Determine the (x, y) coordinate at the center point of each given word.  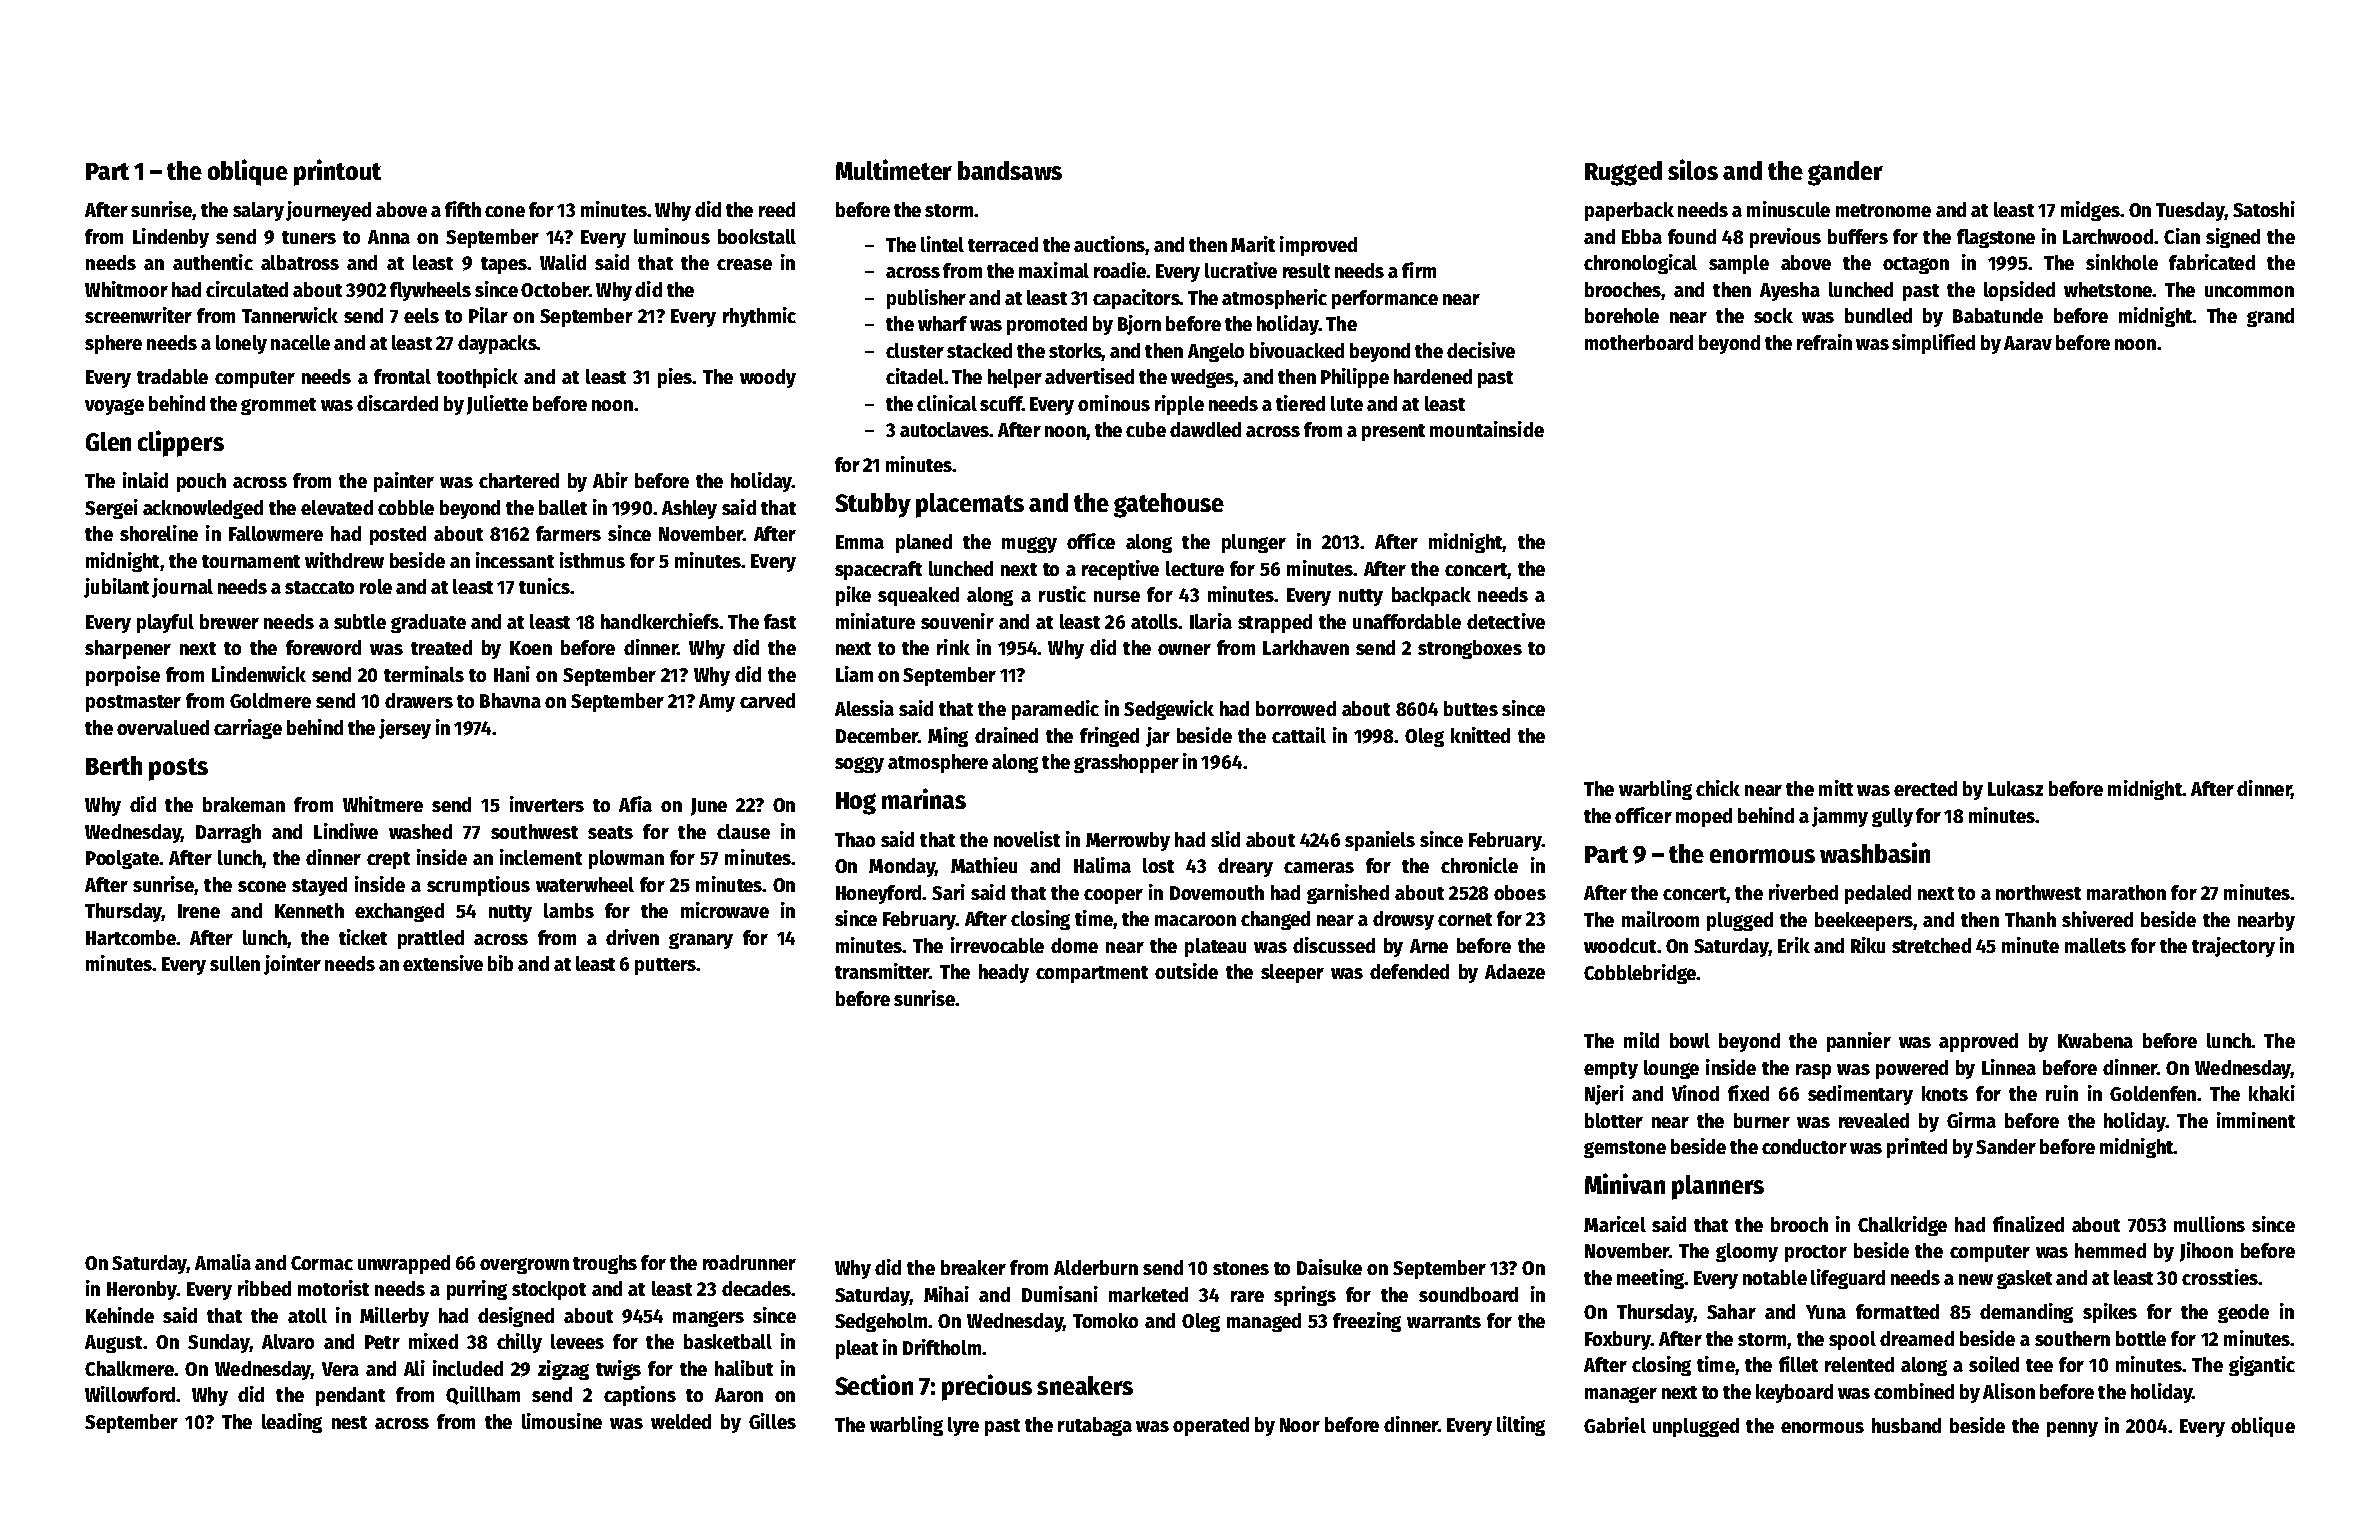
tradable (172, 376)
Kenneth (309, 910)
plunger (1254, 543)
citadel (915, 376)
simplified (1933, 344)
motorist (333, 1288)
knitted (1480, 735)
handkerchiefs (660, 621)
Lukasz (2015, 788)
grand (2270, 317)
